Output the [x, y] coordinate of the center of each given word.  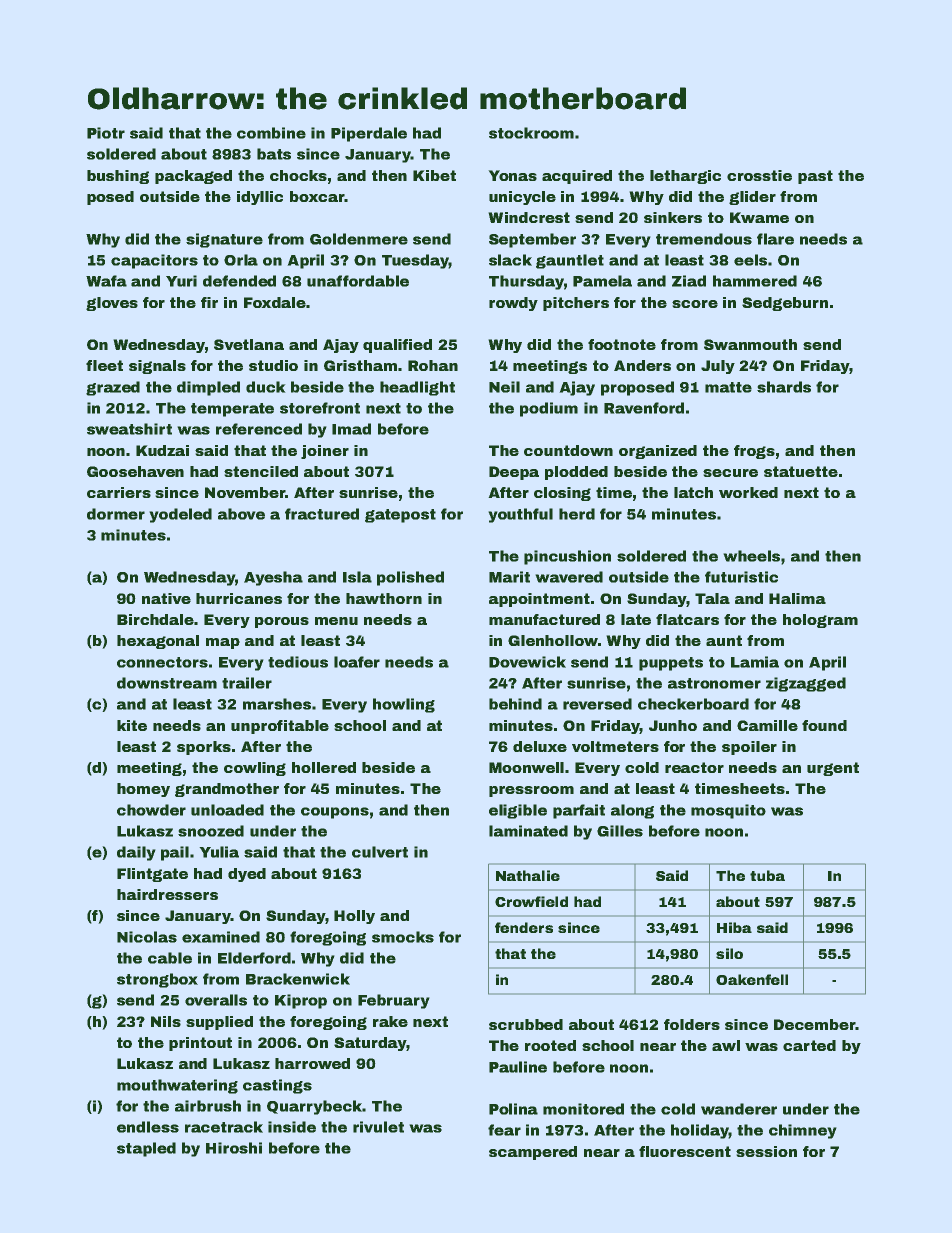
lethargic [685, 177]
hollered [324, 767]
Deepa [514, 473]
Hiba [734, 927]
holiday [700, 1131]
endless [148, 1127]
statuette [801, 471]
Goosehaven [135, 471]
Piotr [106, 133]
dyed [247, 875]
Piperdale [369, 134]
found [824, 725]
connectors [162, 662]
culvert [380, 852]
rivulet [378, 1127]
